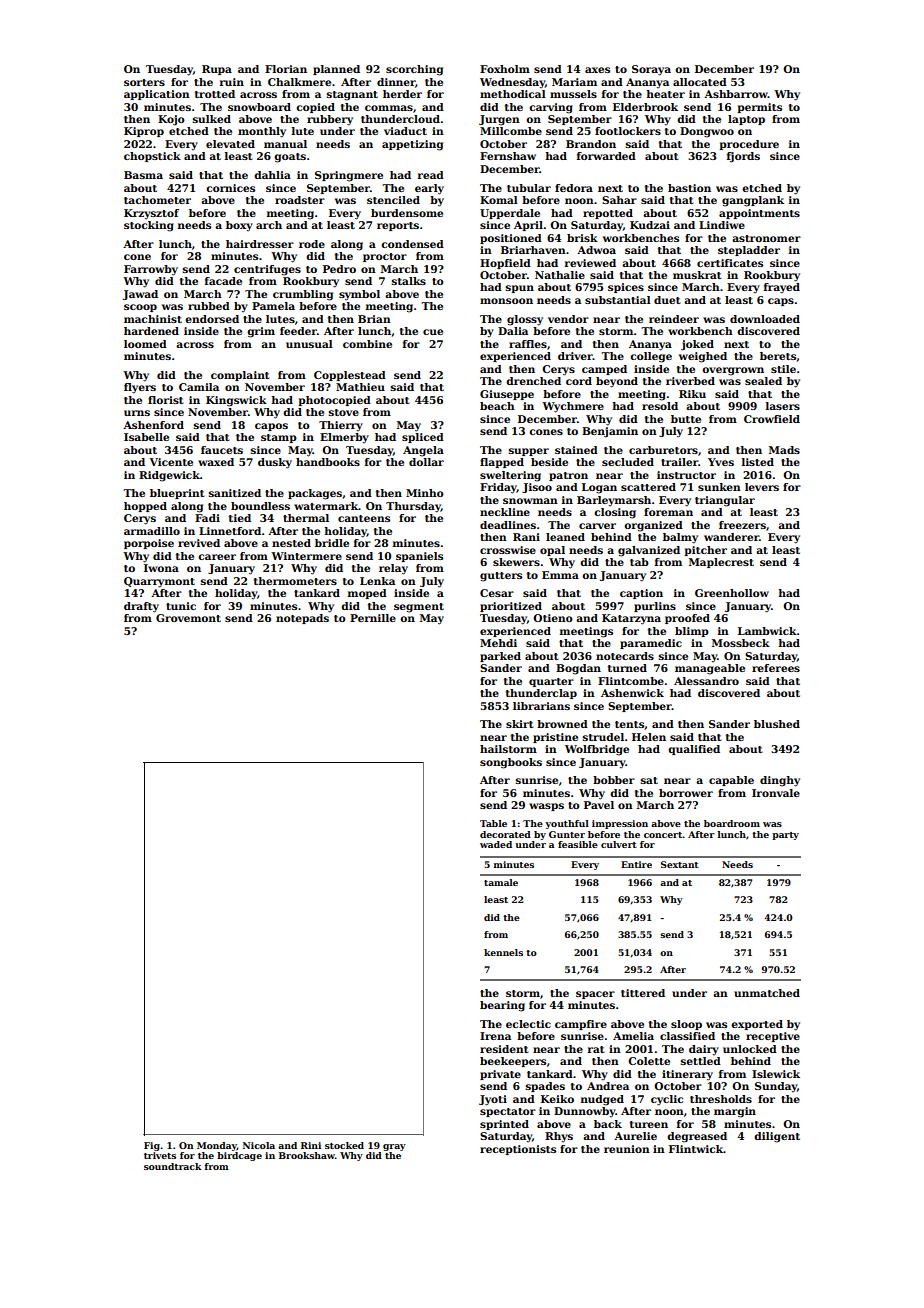 The height and width of the screenshot is (1308, 924). Describe the element at coordinates (259, 1145) in the screenshot. I see `Nicola` at that location.
